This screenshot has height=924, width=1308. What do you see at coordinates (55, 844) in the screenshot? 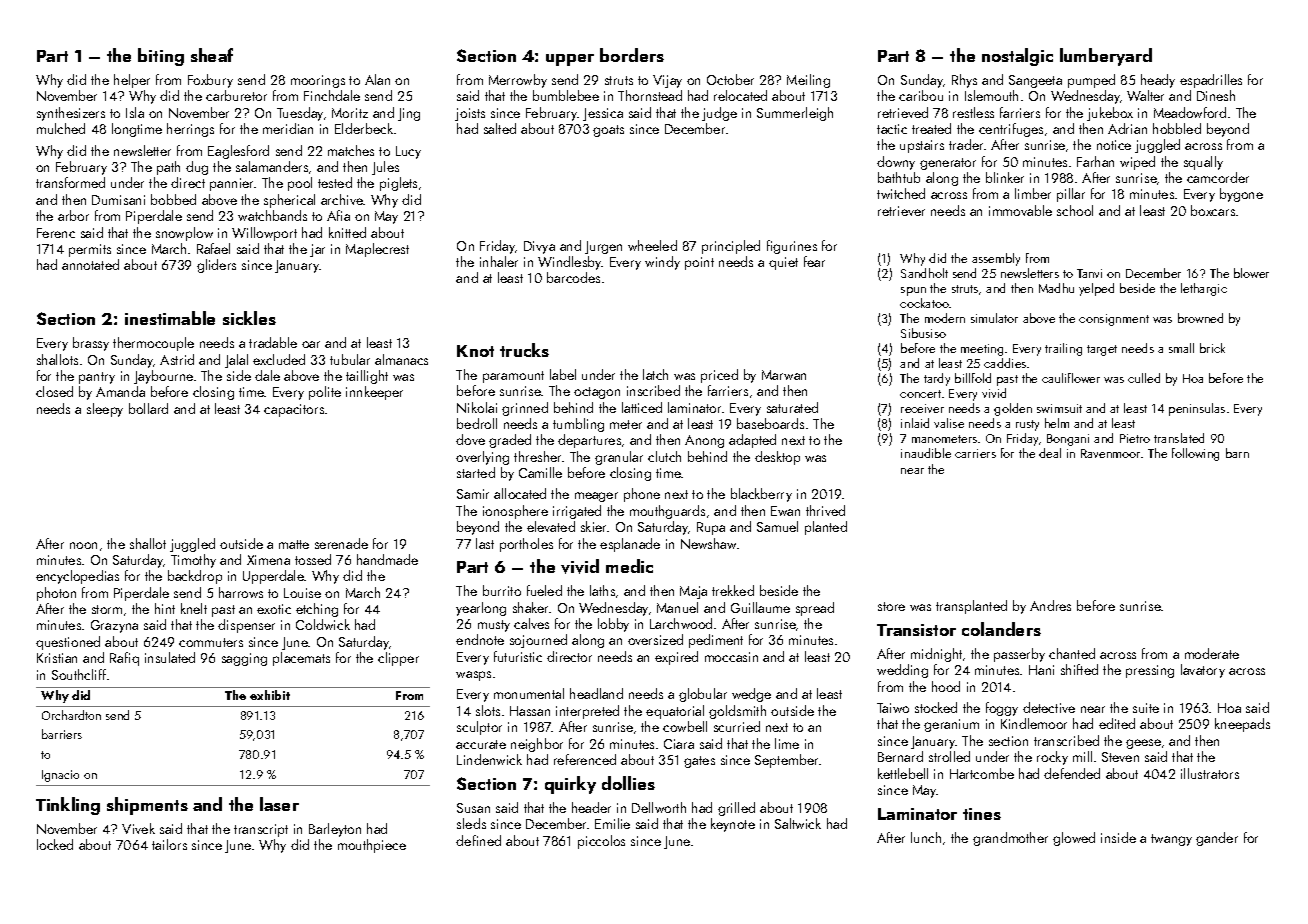
I see `locked` at bounding box center [55, 844].
